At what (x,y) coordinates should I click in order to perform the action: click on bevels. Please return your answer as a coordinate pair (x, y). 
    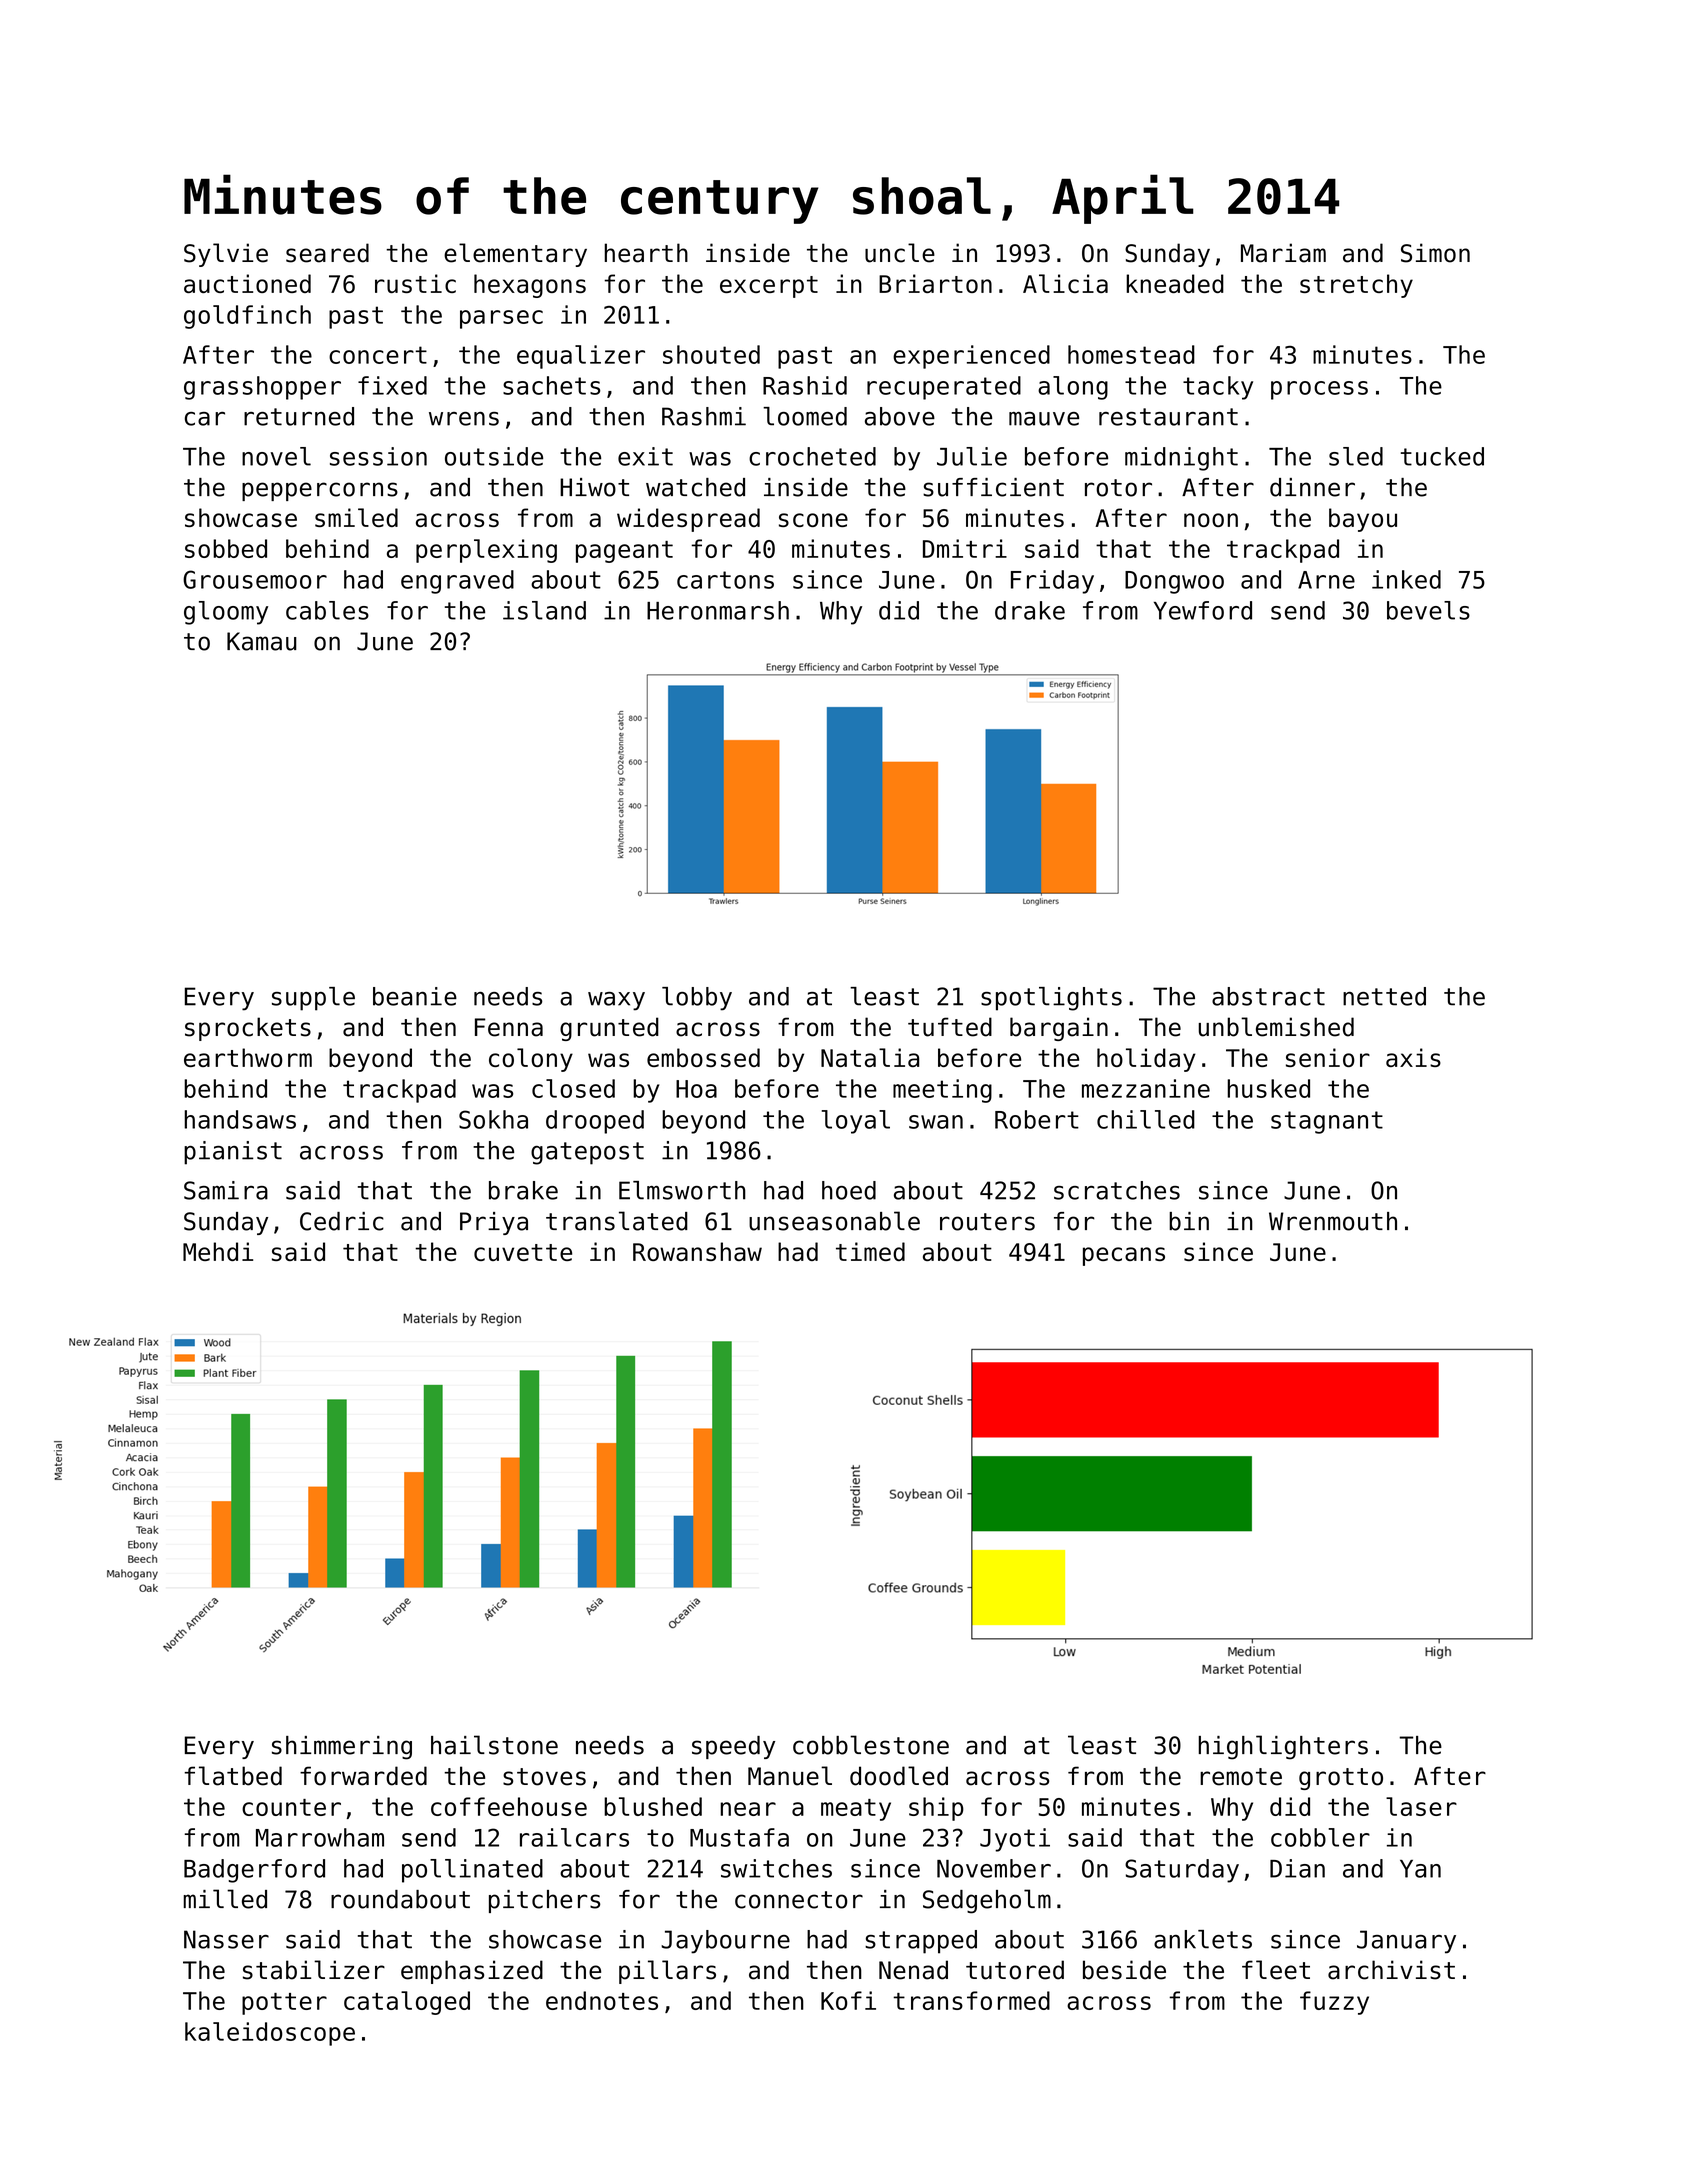
    Looking at the image, I should click on (1428, 610).
